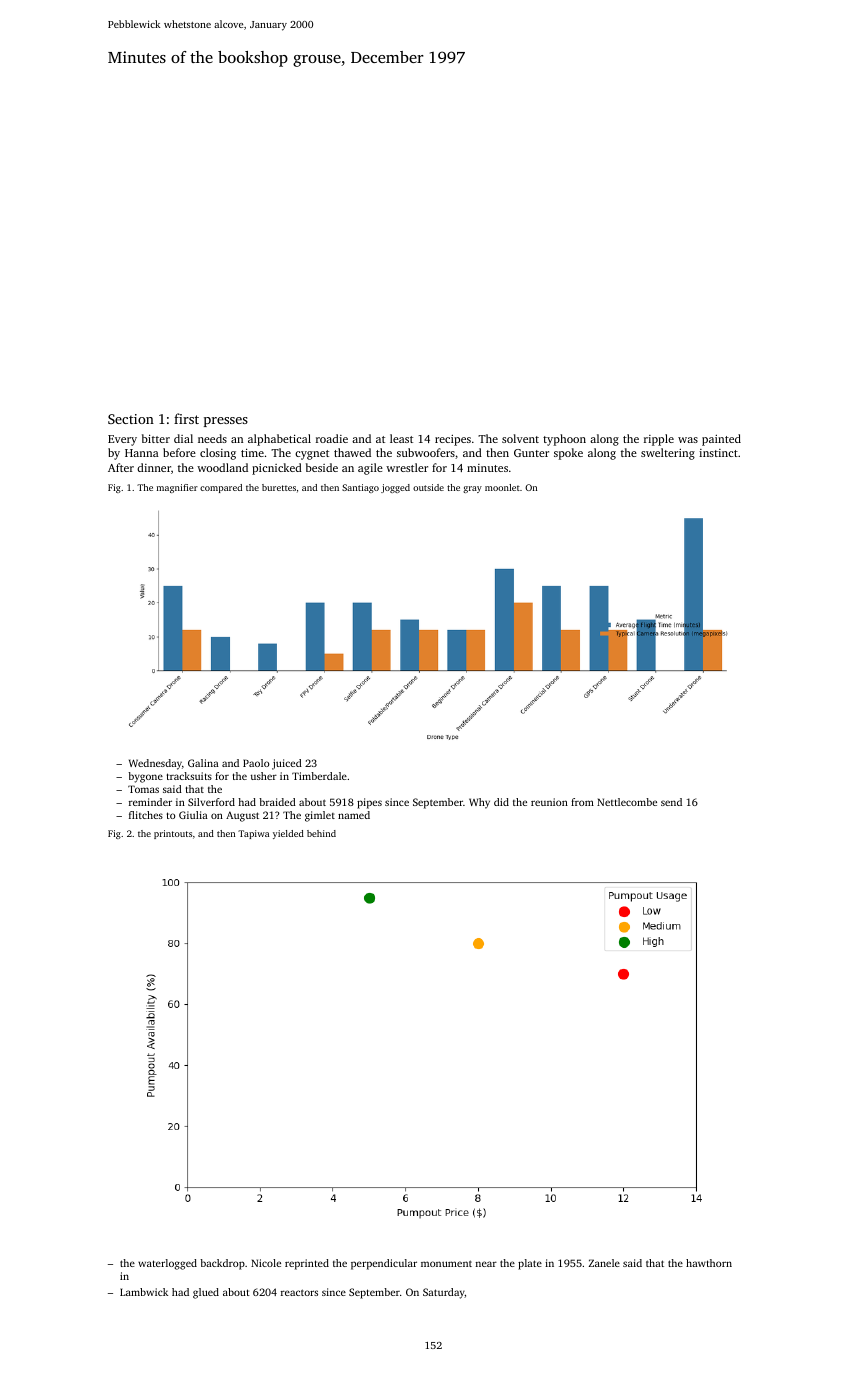 This image has width=849, height=1400. Describe the element at coordinates (453, 440) in the image. I see `recipes` at that location.
